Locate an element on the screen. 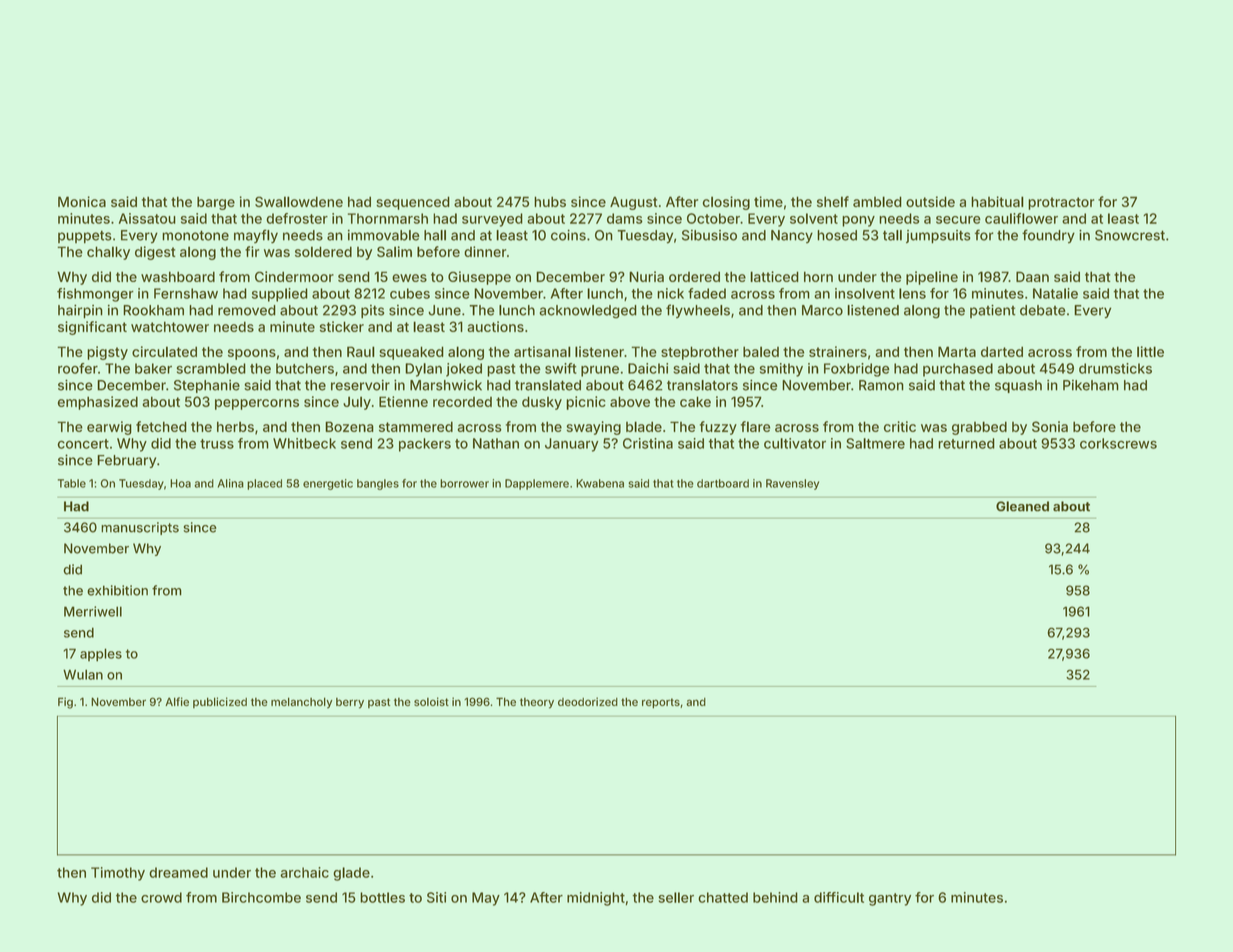 The width and height of the screenshot is (1233, 952). exhibition is located at coordinates (117, 590).
